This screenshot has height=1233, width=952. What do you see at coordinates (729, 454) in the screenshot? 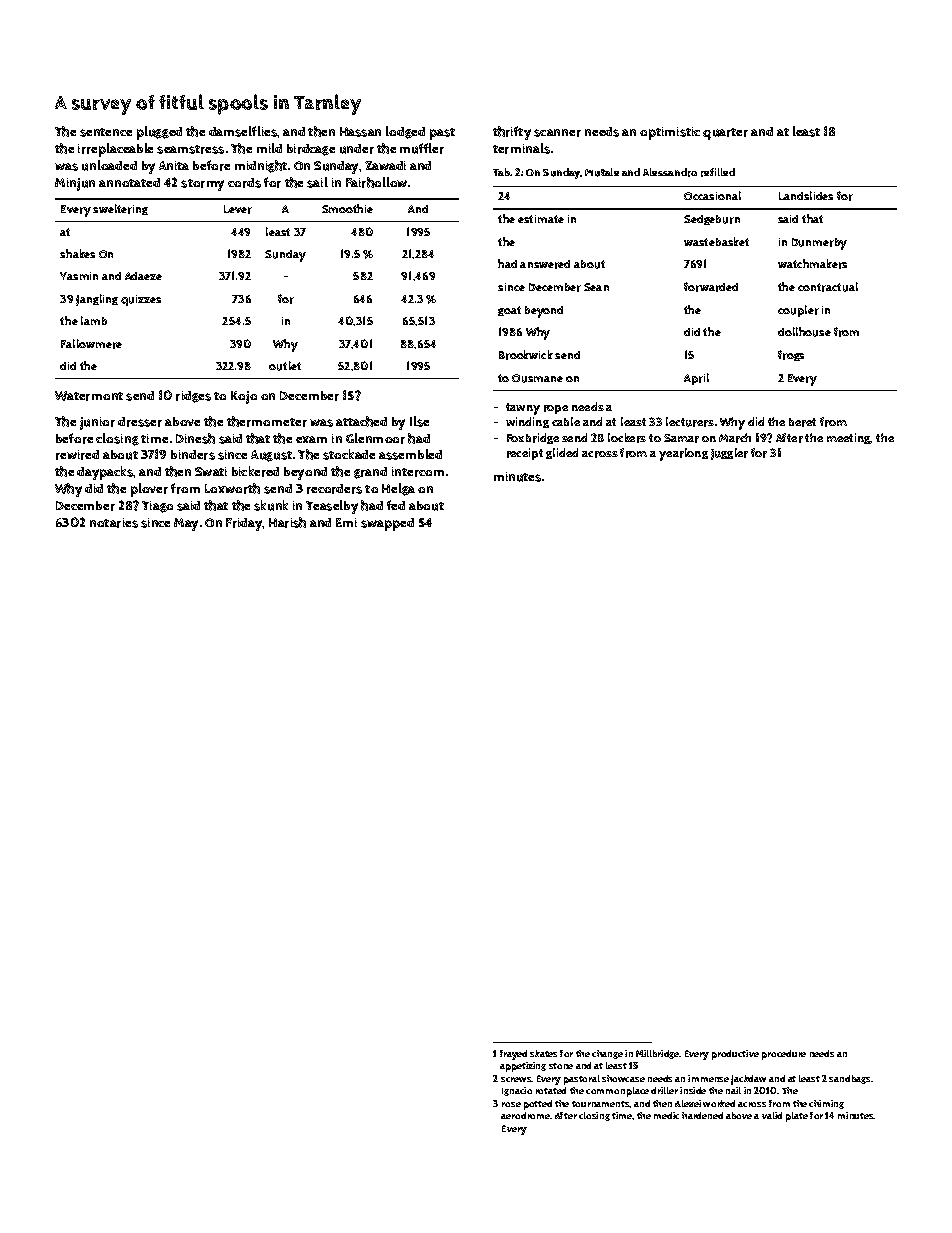
I see `juggler` at bounding box center [729, 454].
